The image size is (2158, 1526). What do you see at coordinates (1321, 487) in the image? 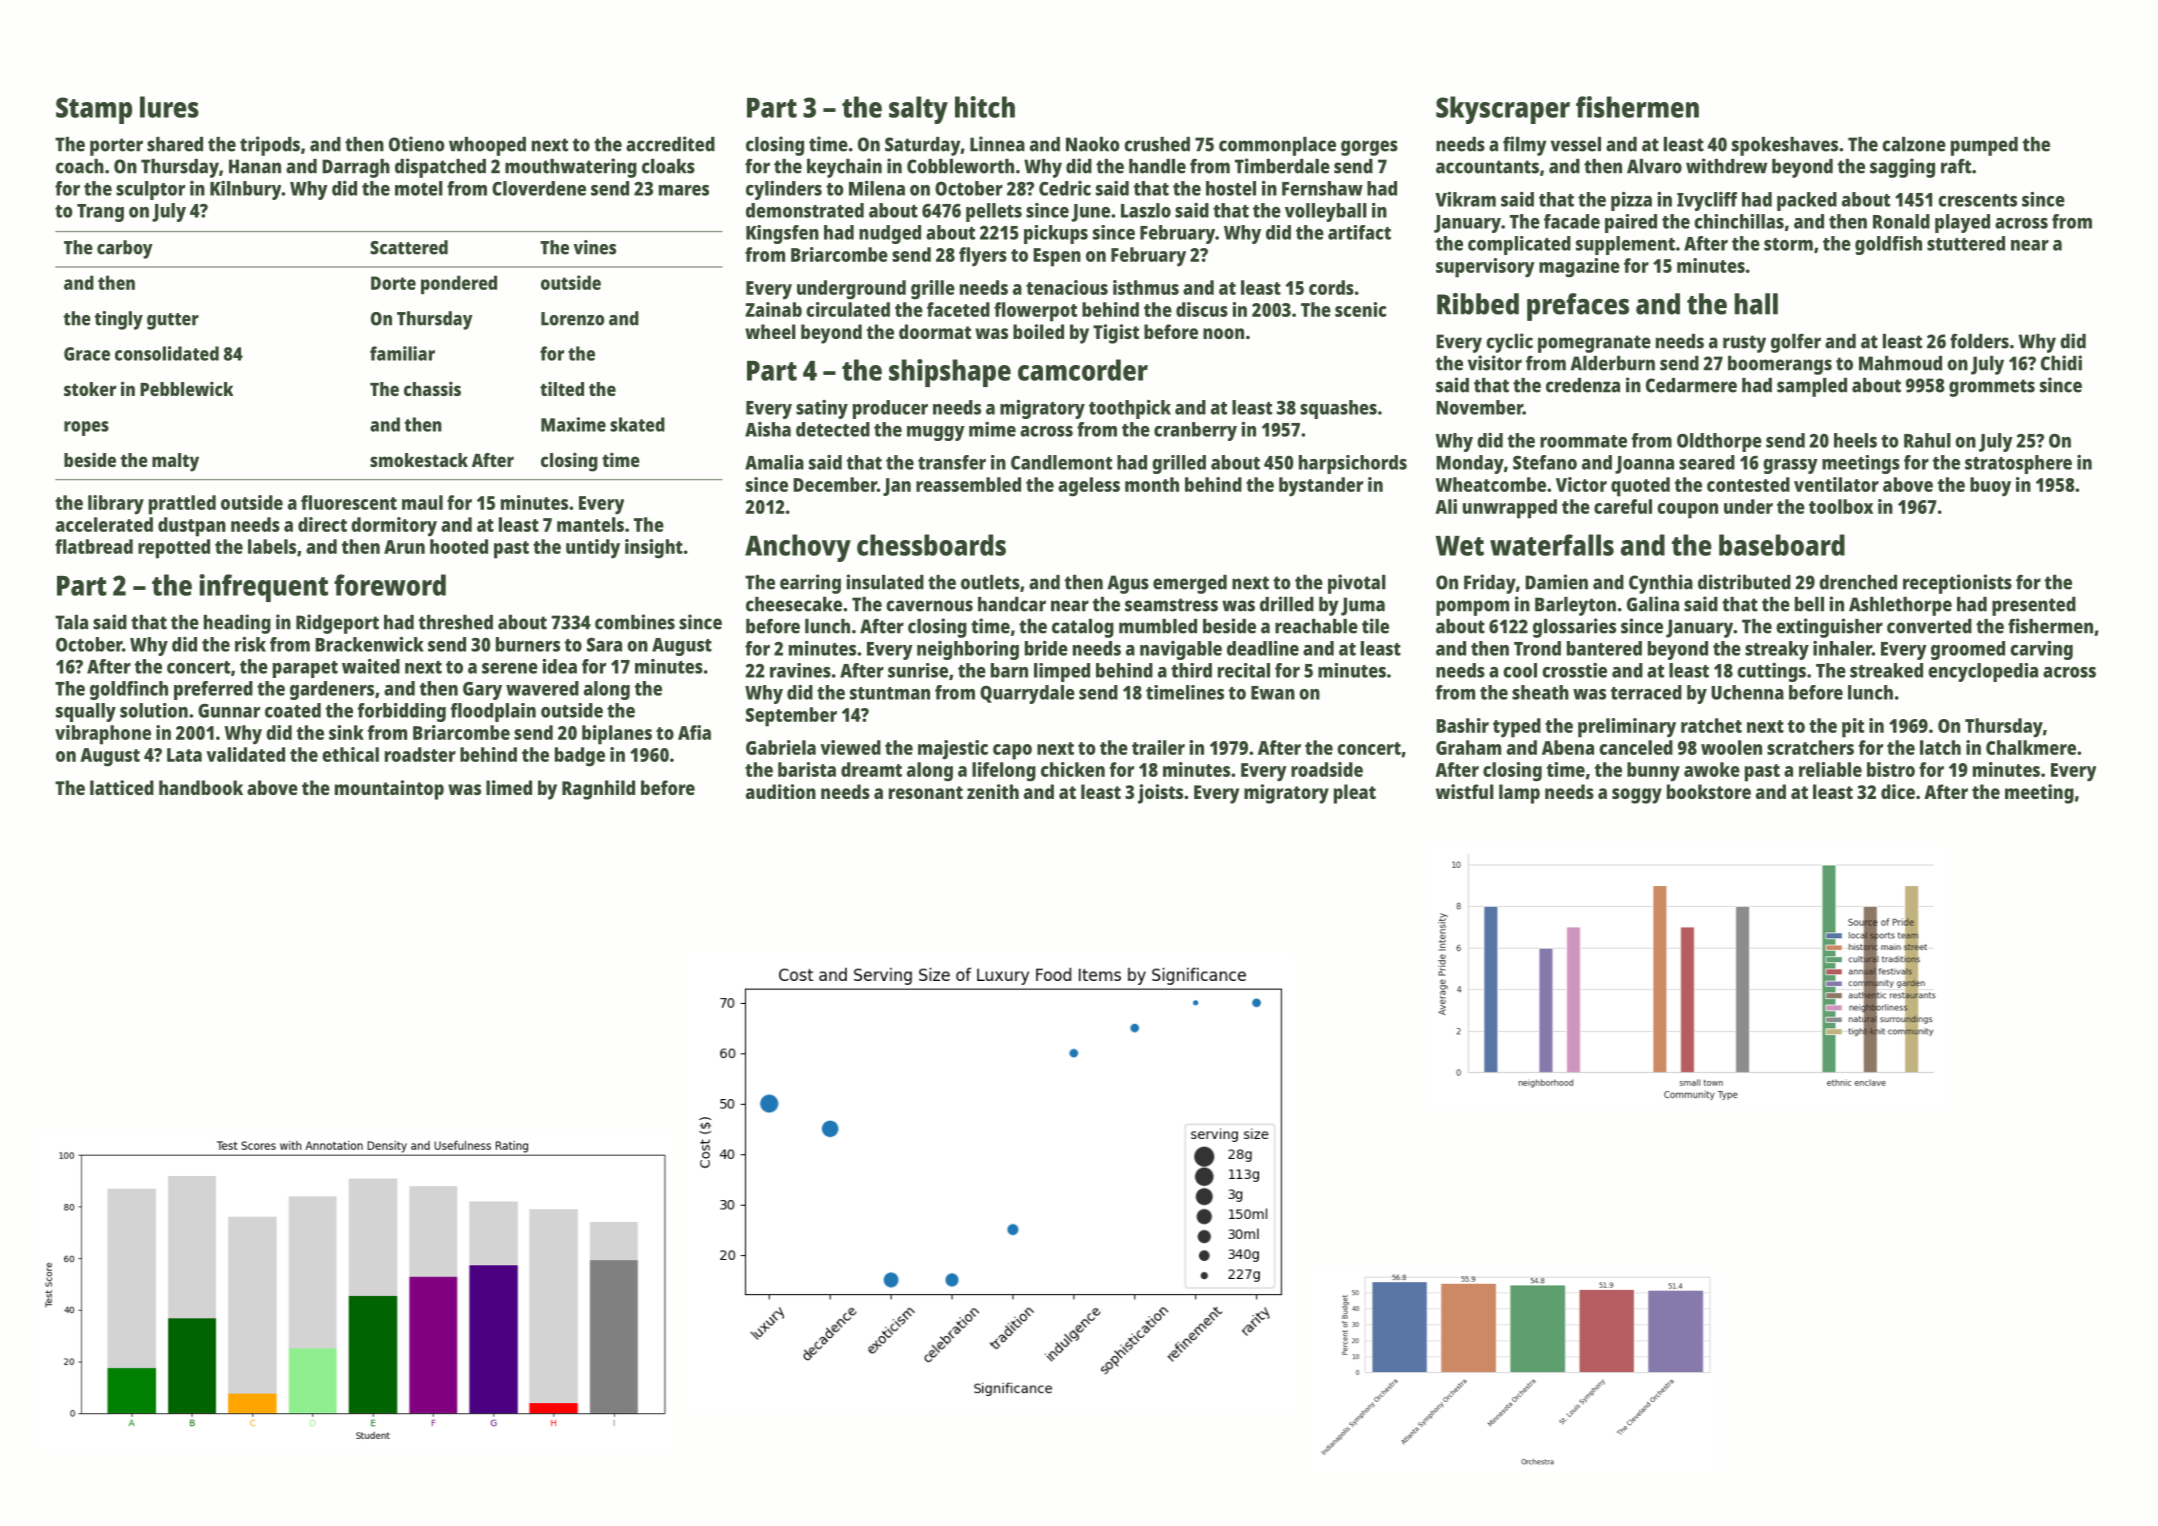
I see `bystander` at bounding box center [1321, 487].
